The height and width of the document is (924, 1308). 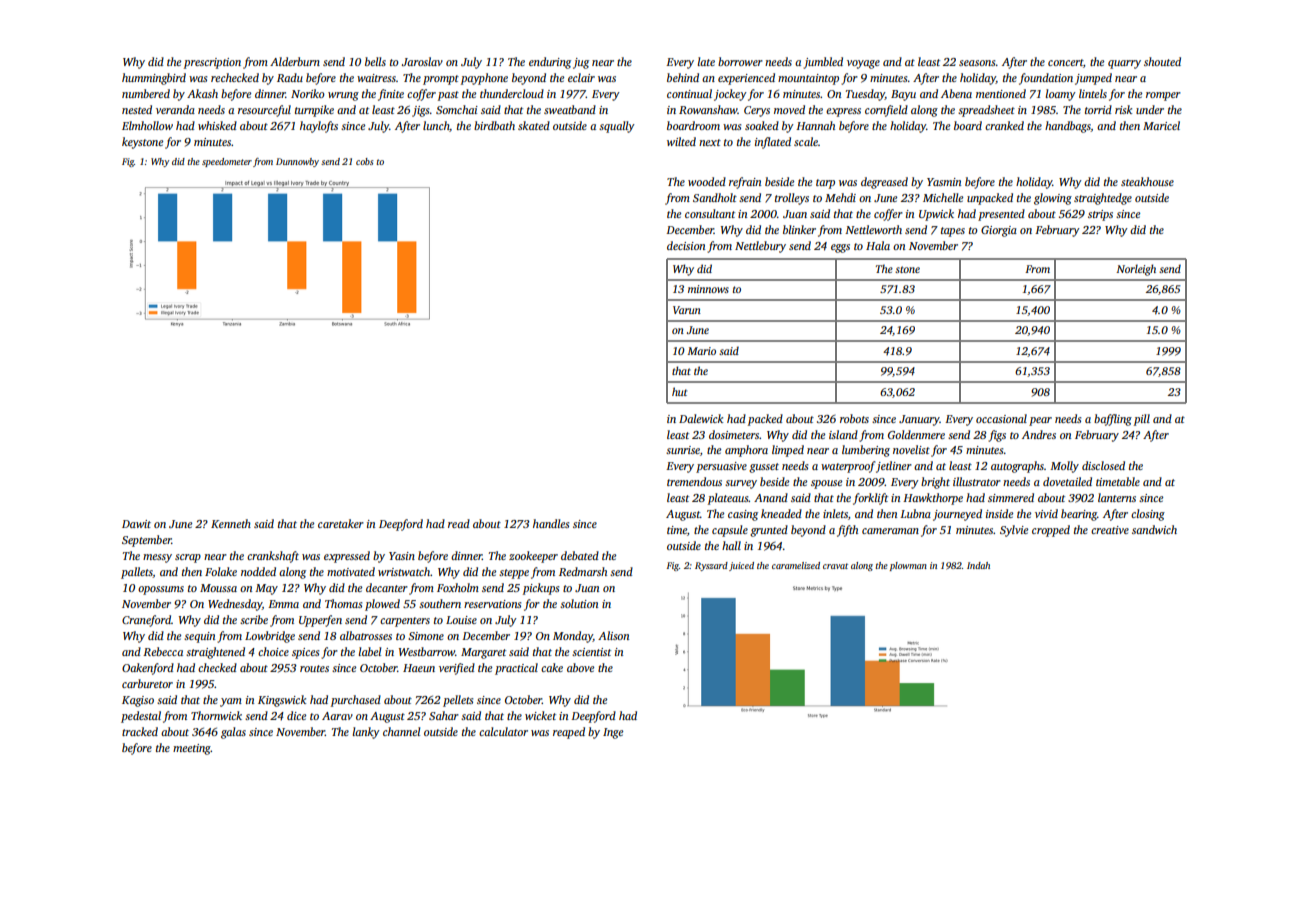 I want to click on wicket, so click(x=540, y=715).
